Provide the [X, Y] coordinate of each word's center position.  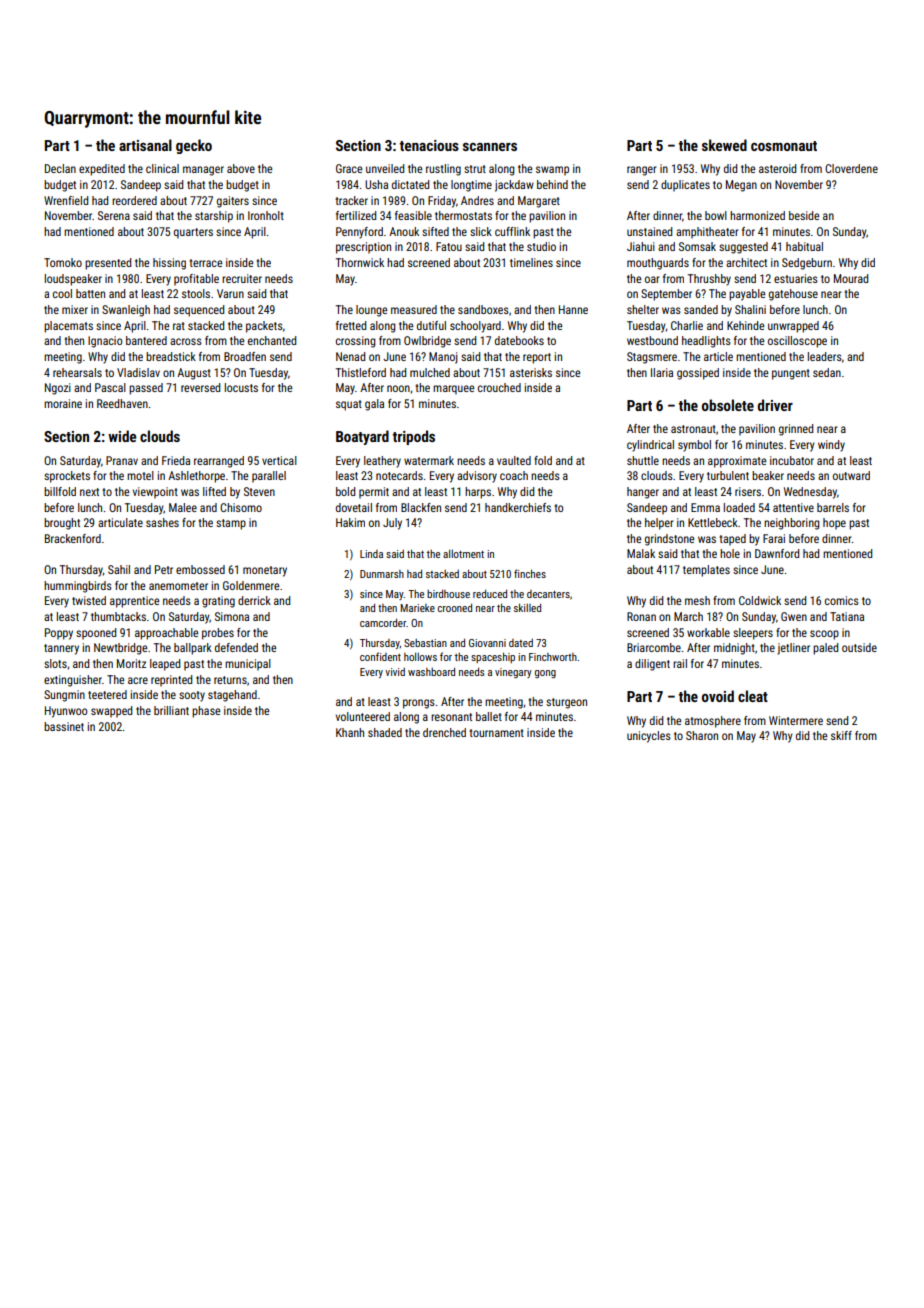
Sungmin [64, 696]
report [537, 358]
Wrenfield [66, 200]
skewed [724, 145]
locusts [241, 387]
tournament [496, 733]
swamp [552, 171]
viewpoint [155, 493]
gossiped [698, 374]
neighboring [791, 524]
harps [478, 493]
